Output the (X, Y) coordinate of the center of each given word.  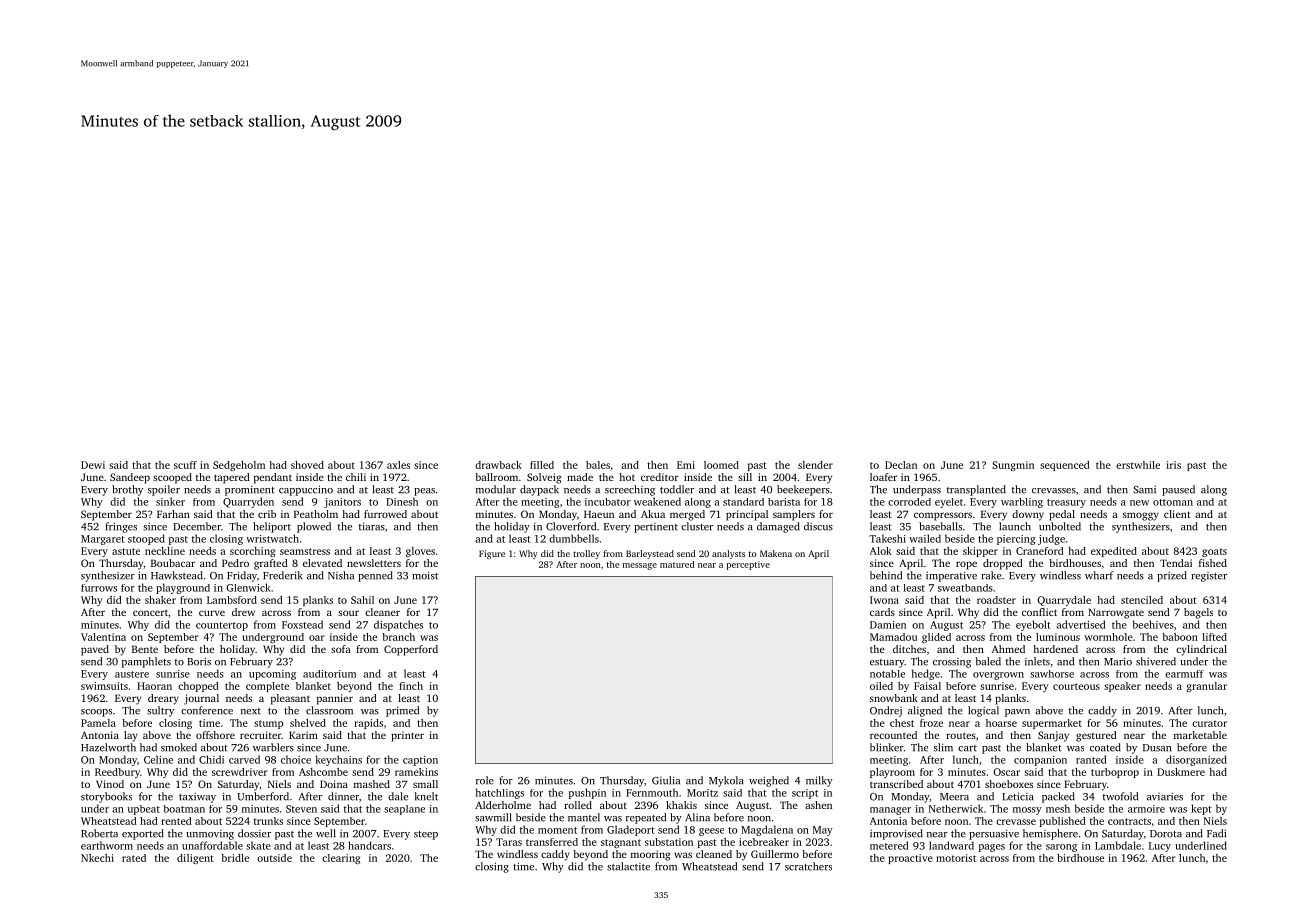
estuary (887, 663)
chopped (198, 687)
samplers (794, 515)
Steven (301, 809)
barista (784, 502)
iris (1173, 465)
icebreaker (764, 842)
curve (212, 613)
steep (426, 835)
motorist (956, 858)
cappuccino (306, 490)
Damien (888, 625)
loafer (883, 477)
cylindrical (1201, 650)
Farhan (173, 514)
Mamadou (893, 637)
